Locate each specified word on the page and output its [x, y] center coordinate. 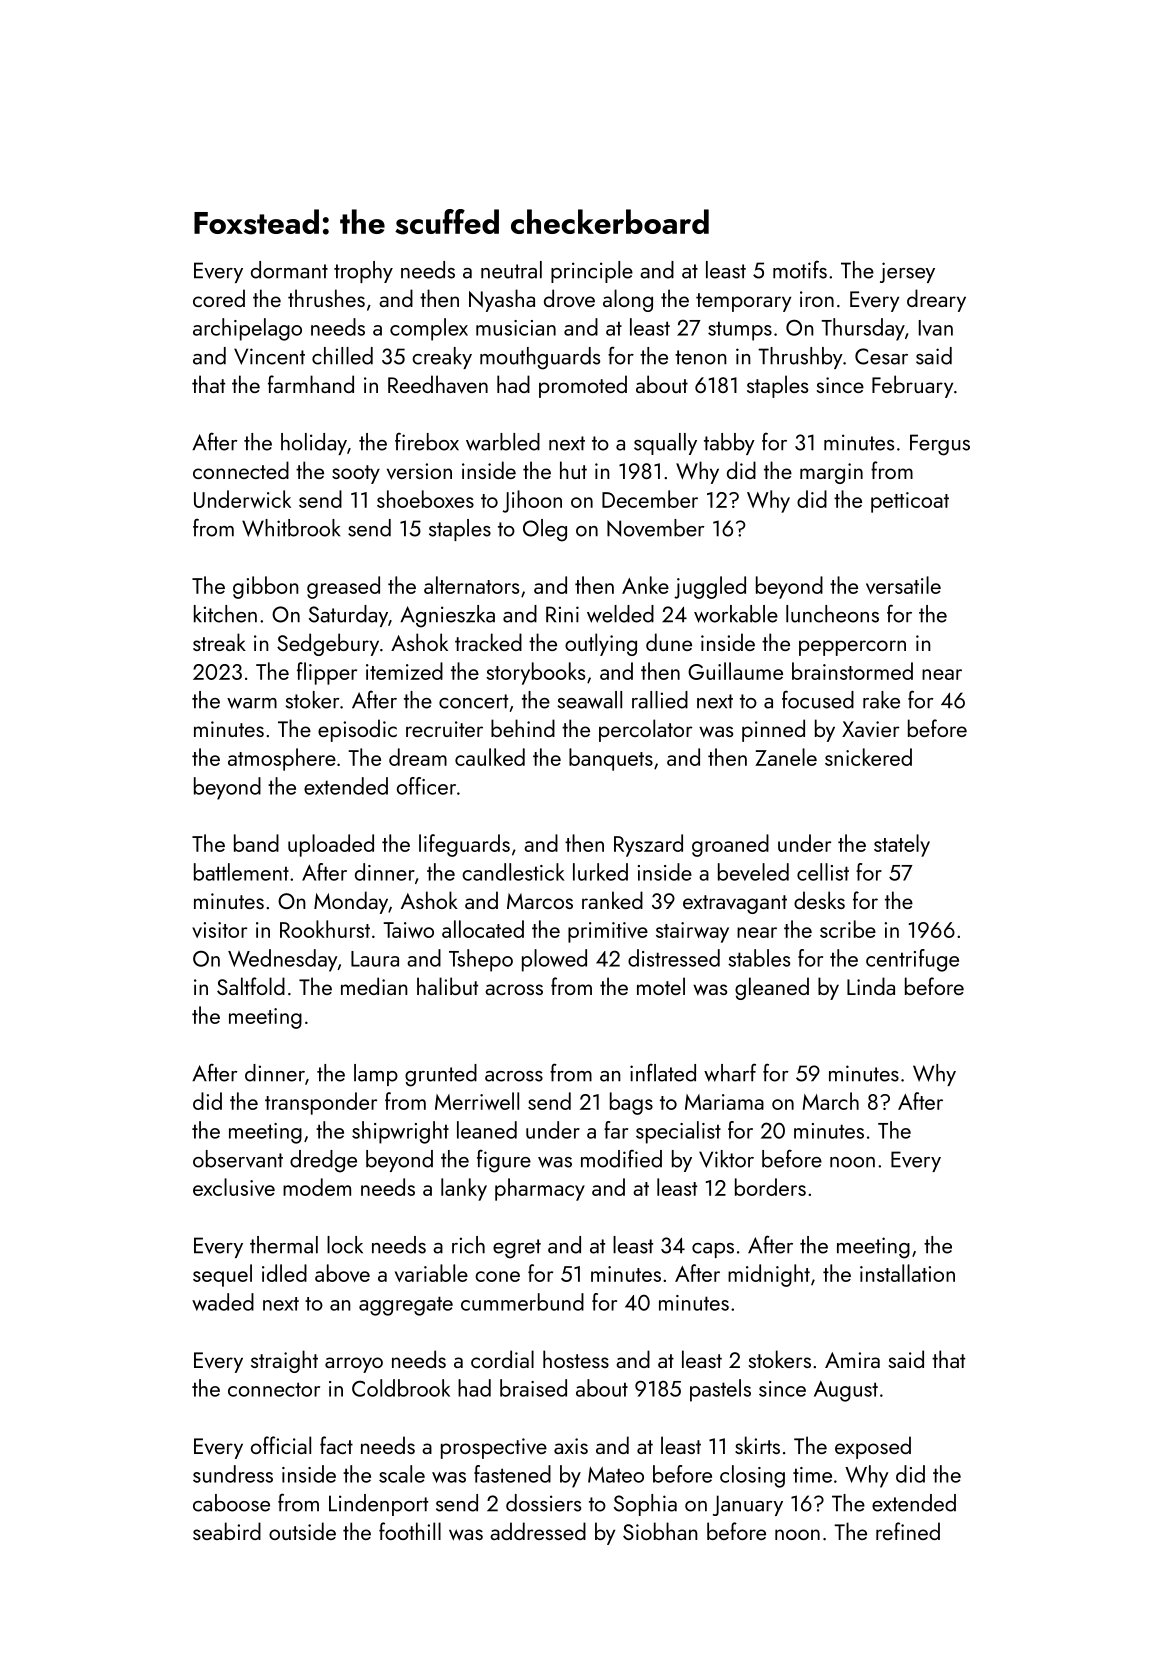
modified [621, 1159]
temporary [743, 302]
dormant [289, 270]
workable [736, 614]
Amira [852, 1360]
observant [238, 1159]
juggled [710, 587]
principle [592, 272]
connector [274, 1389]
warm [252, 703]
